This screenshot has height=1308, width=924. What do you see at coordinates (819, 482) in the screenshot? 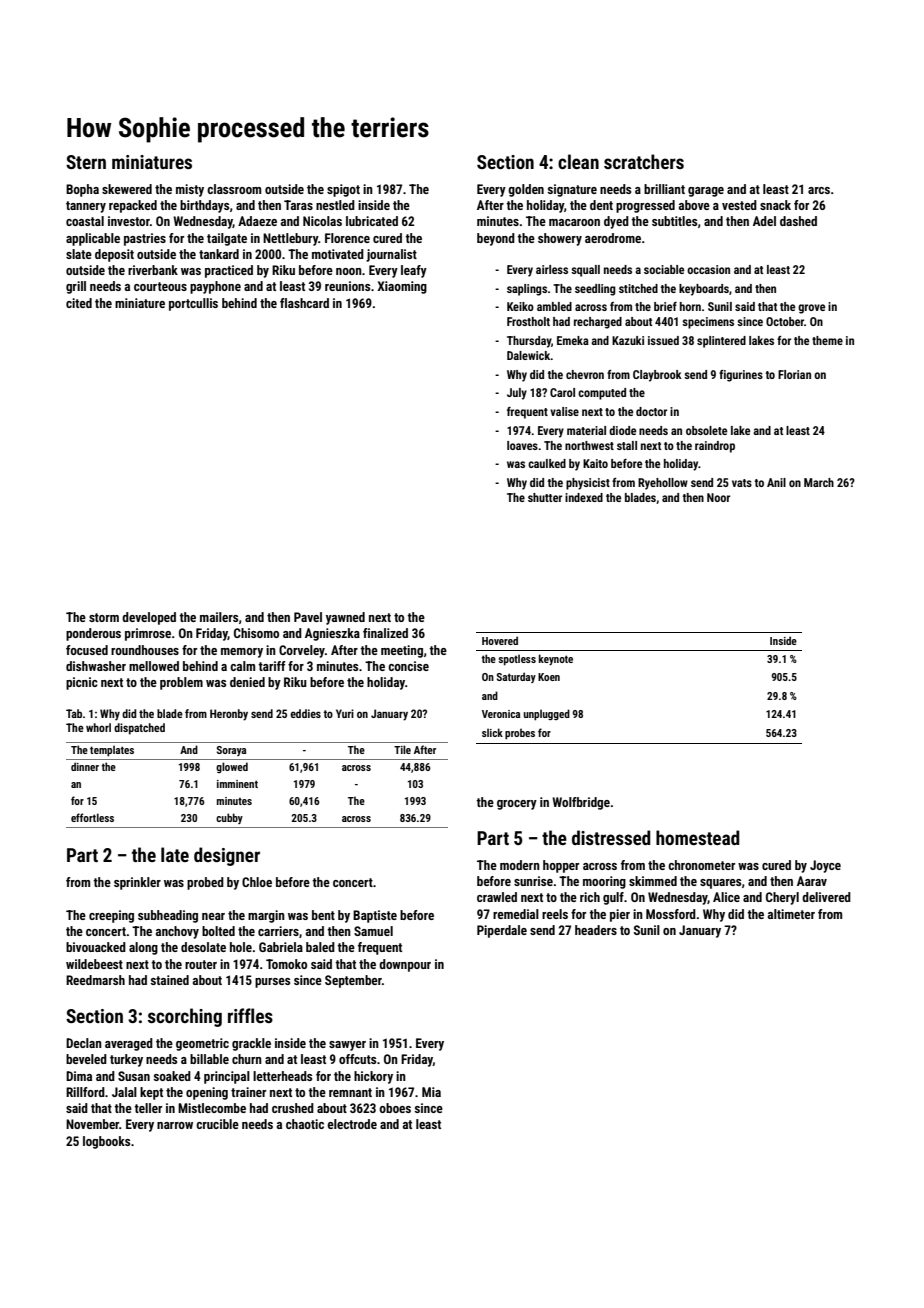
I see `March` at bounding box center [819, 482].
